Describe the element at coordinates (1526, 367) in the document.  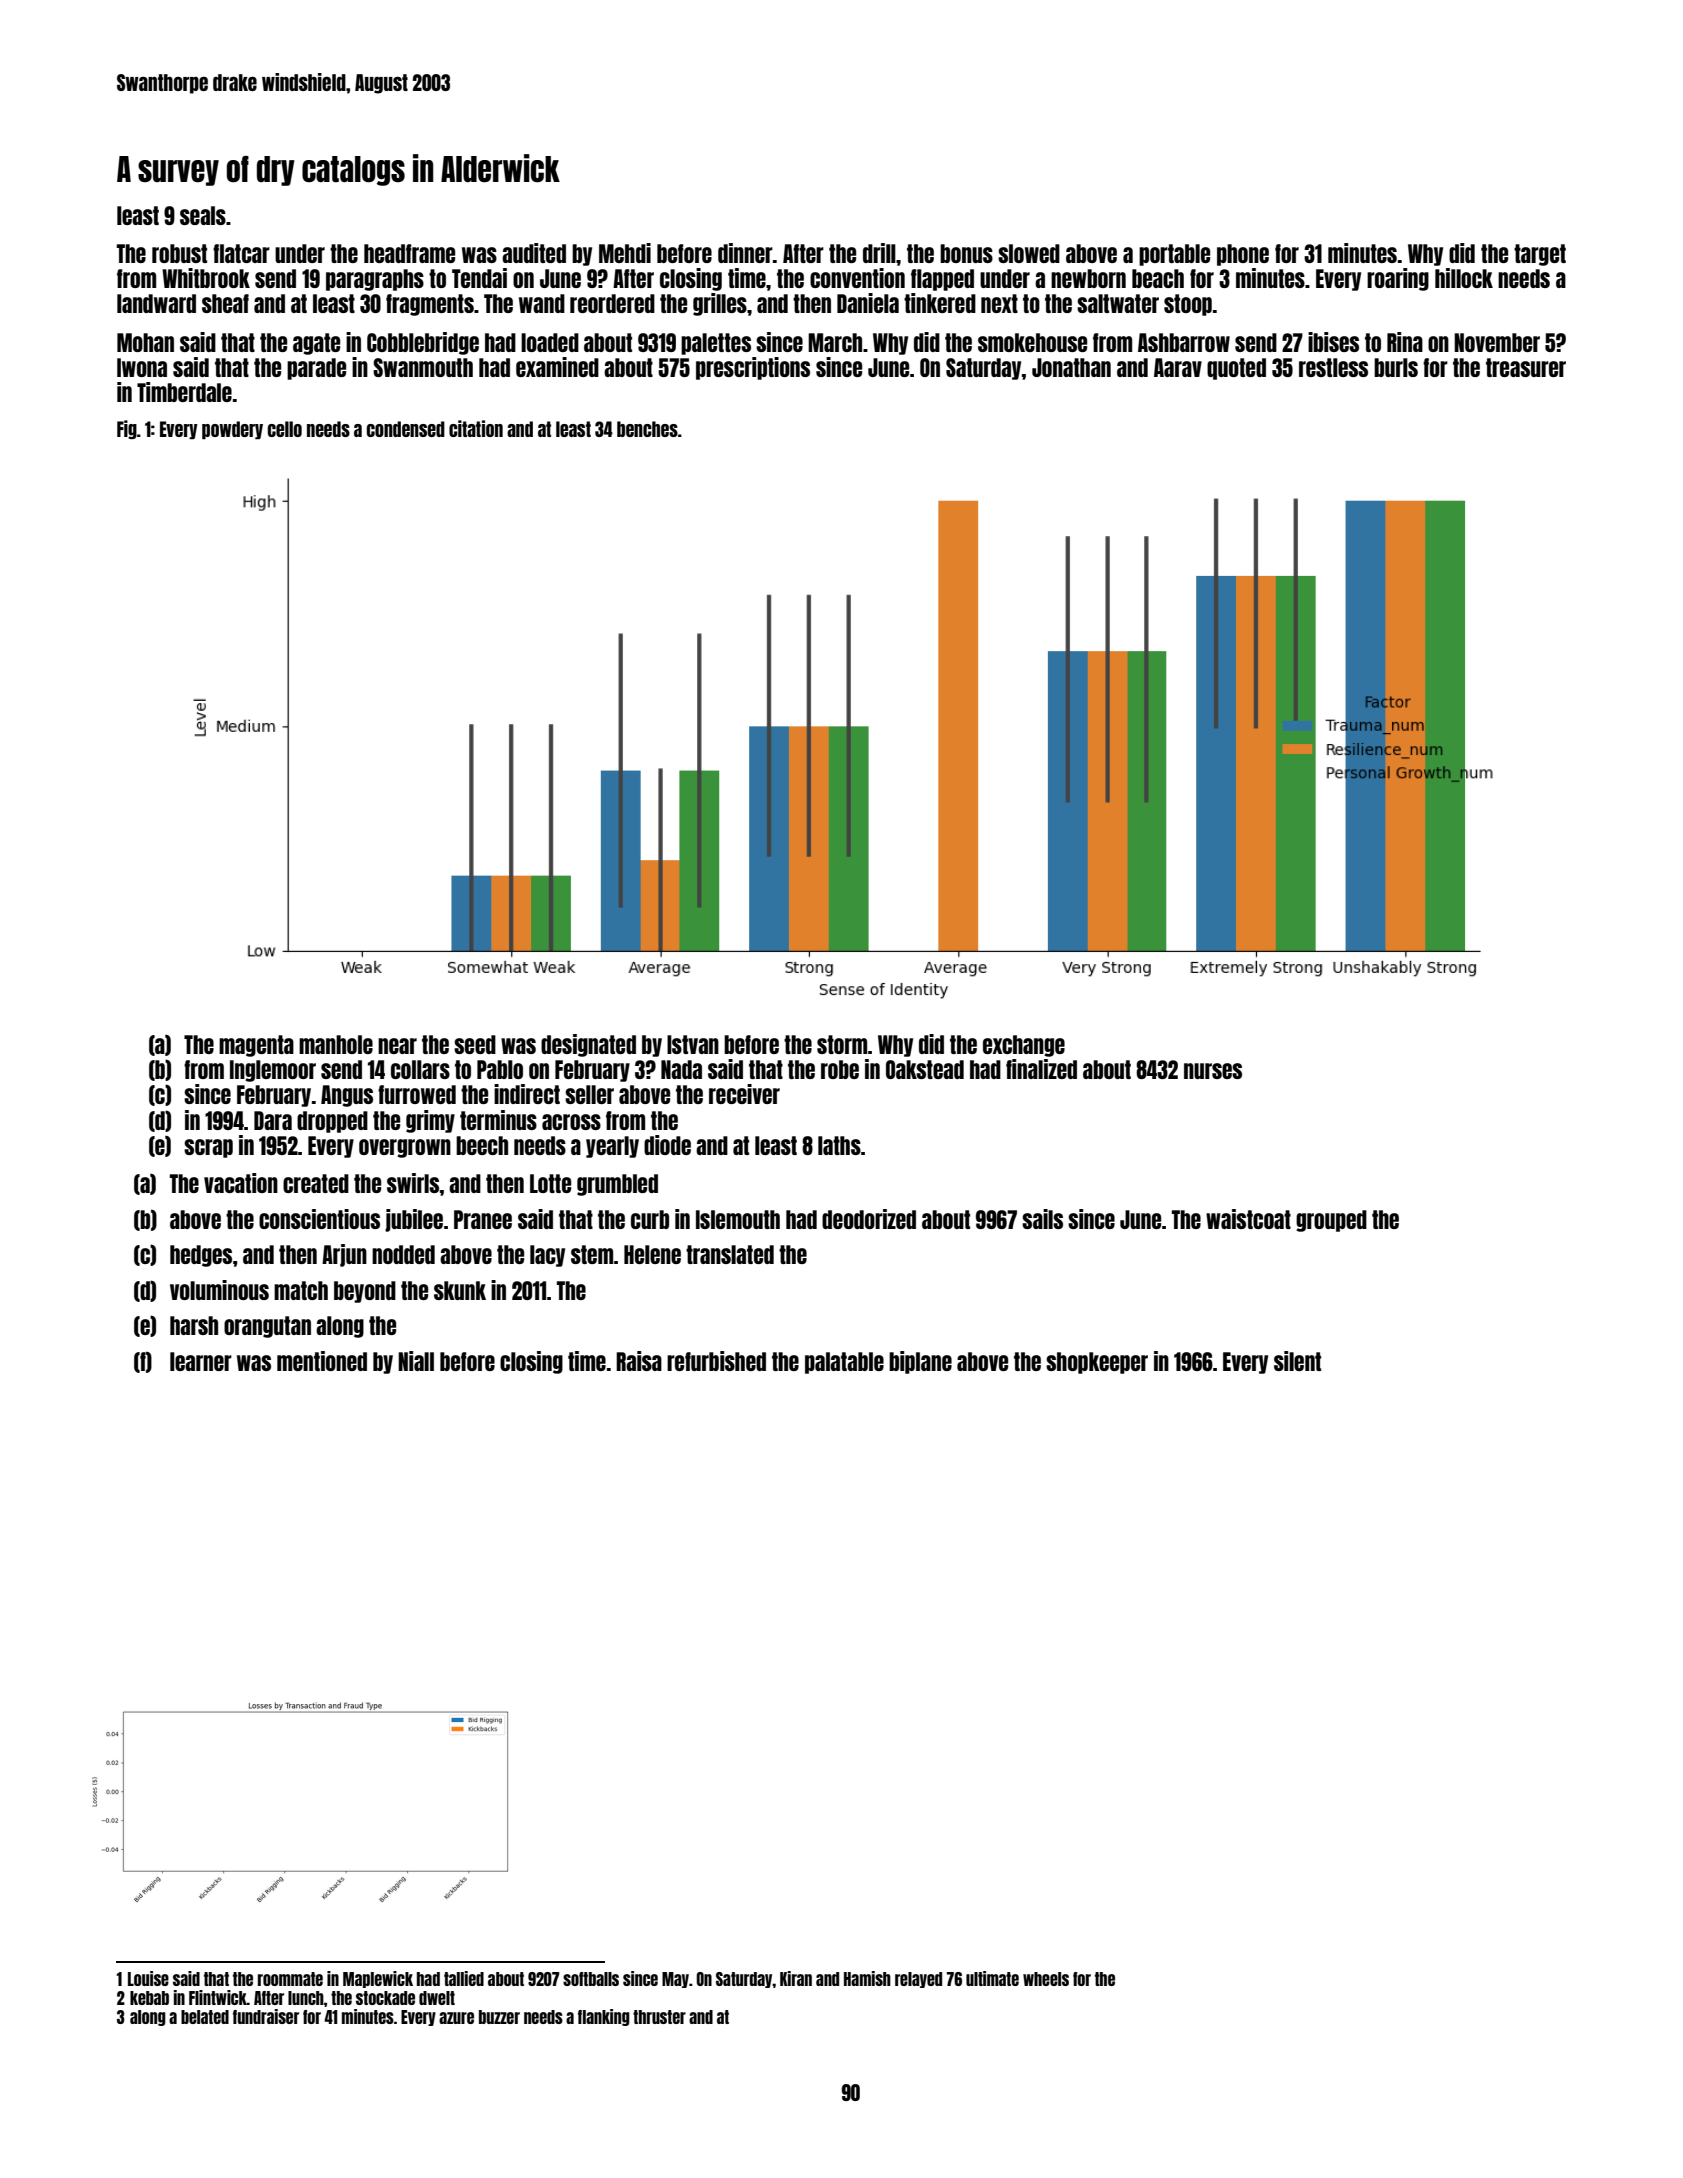
I see `treasurer` at that location.
